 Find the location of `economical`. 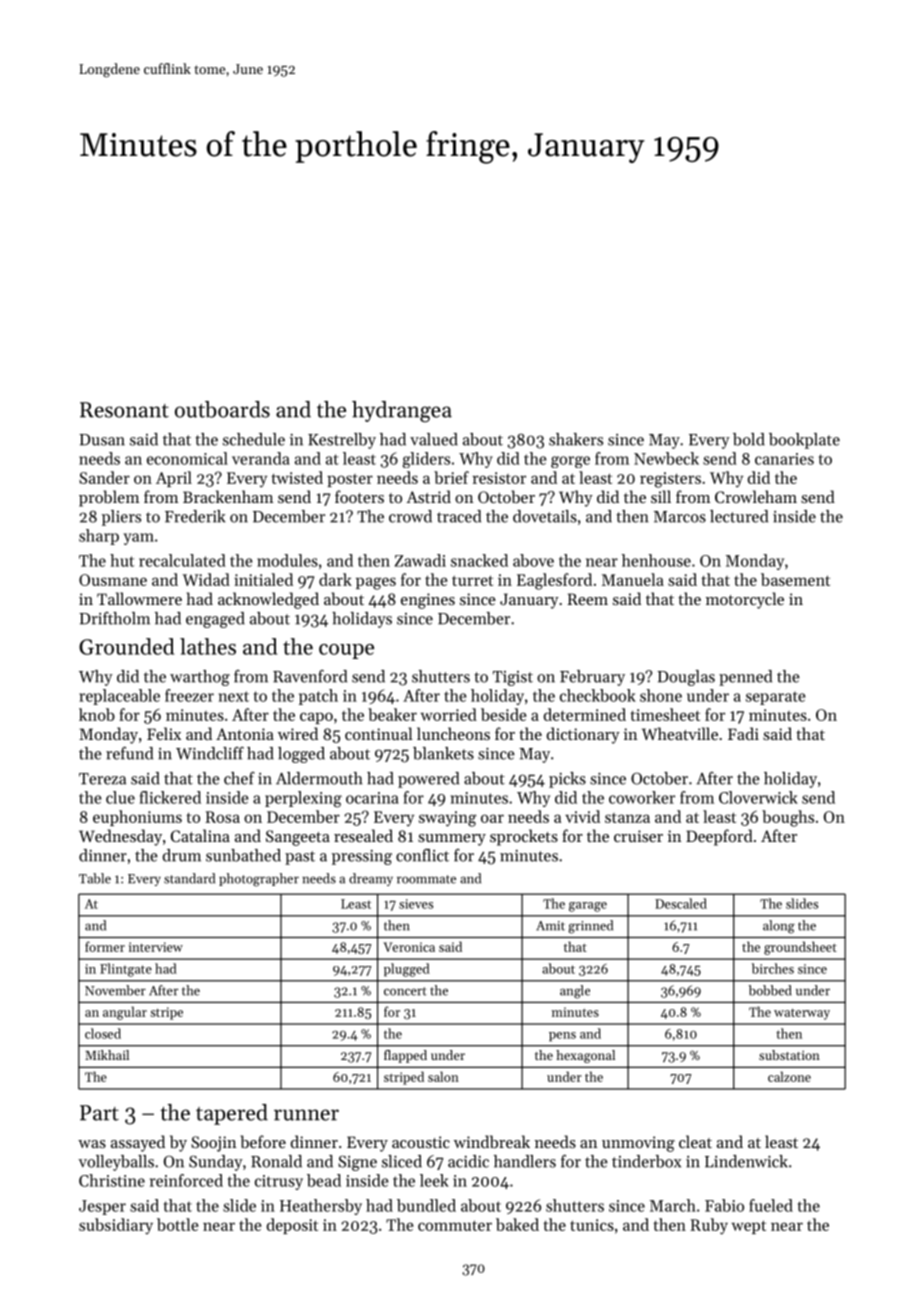

economical is located at coordinates (187, 458).
